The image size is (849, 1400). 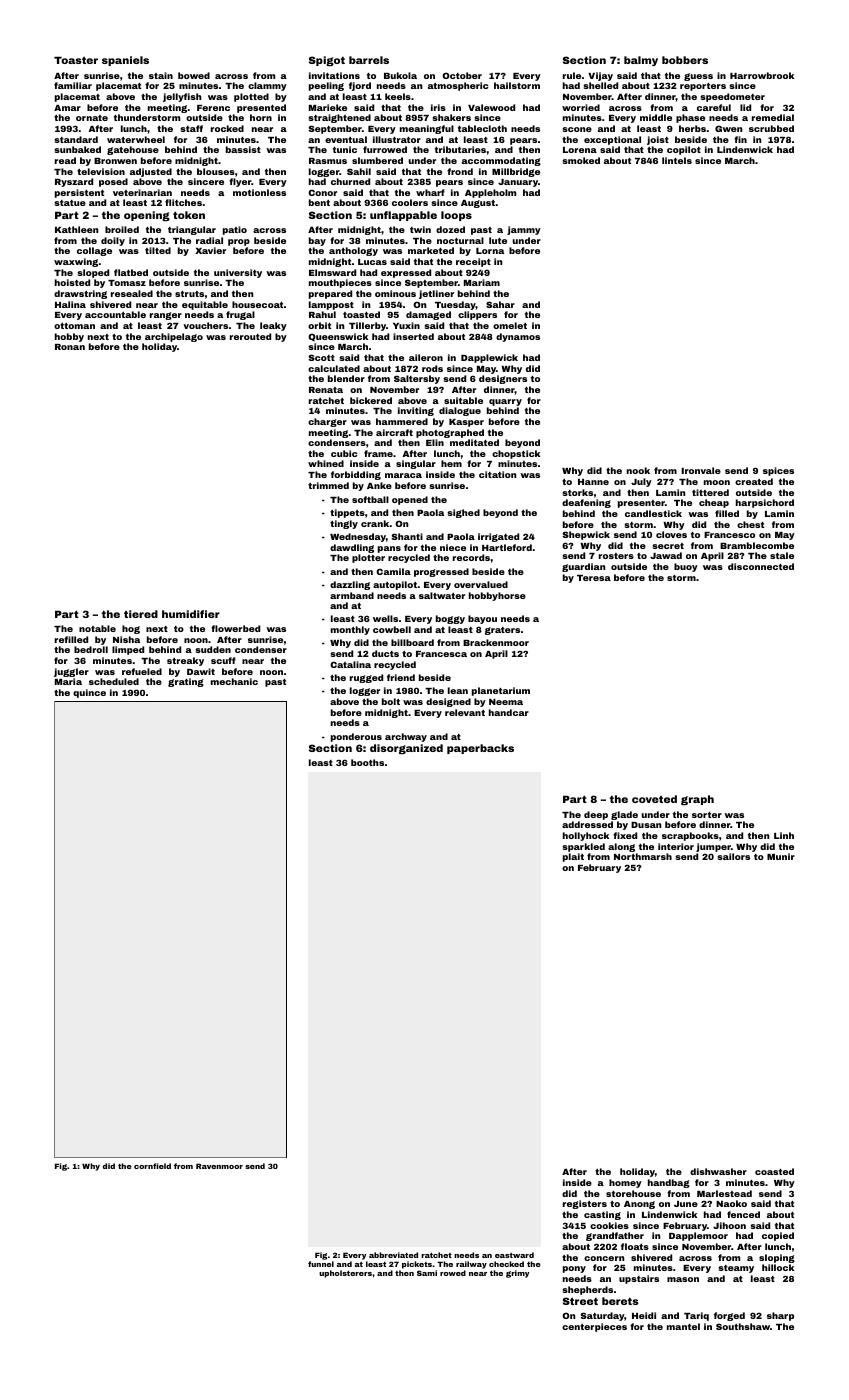 I want to click on Northmarsh, so click(x=643, y=856).
